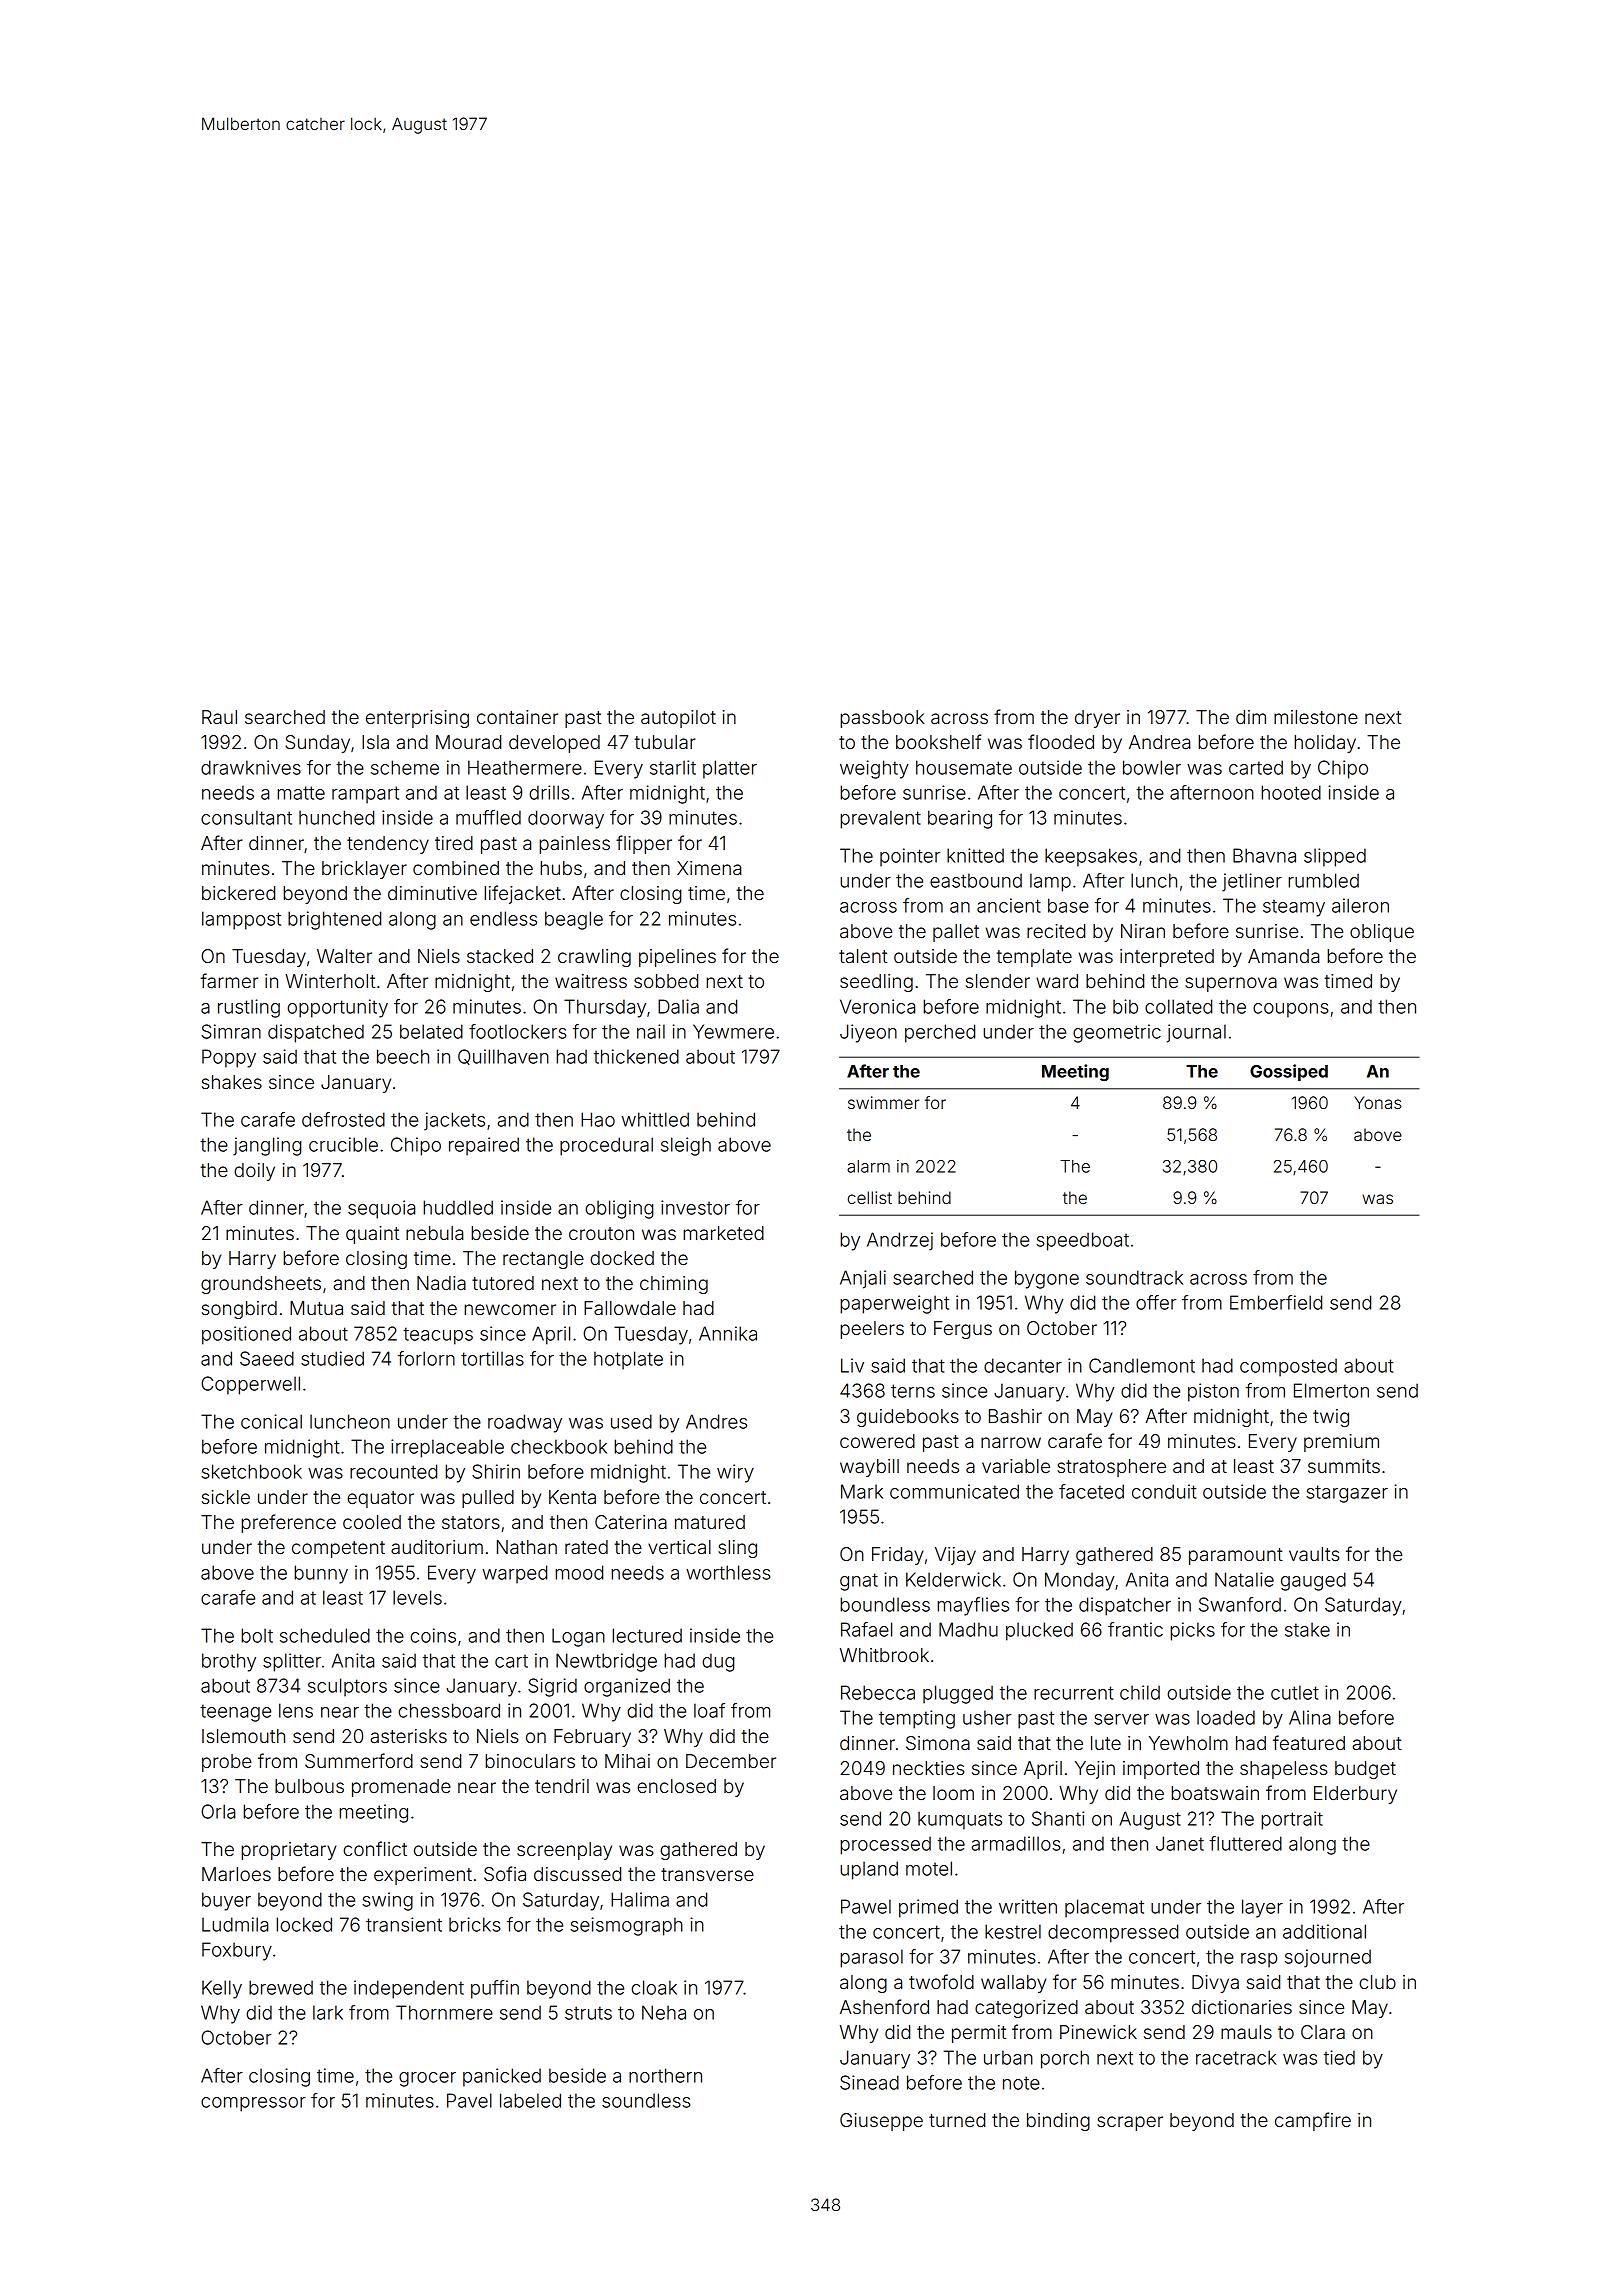 The width and height of the screenshot is (1620, 2292). Describe the element at coordinates (1104, 1908) in the screenshot. I see `placemat` at that location.
